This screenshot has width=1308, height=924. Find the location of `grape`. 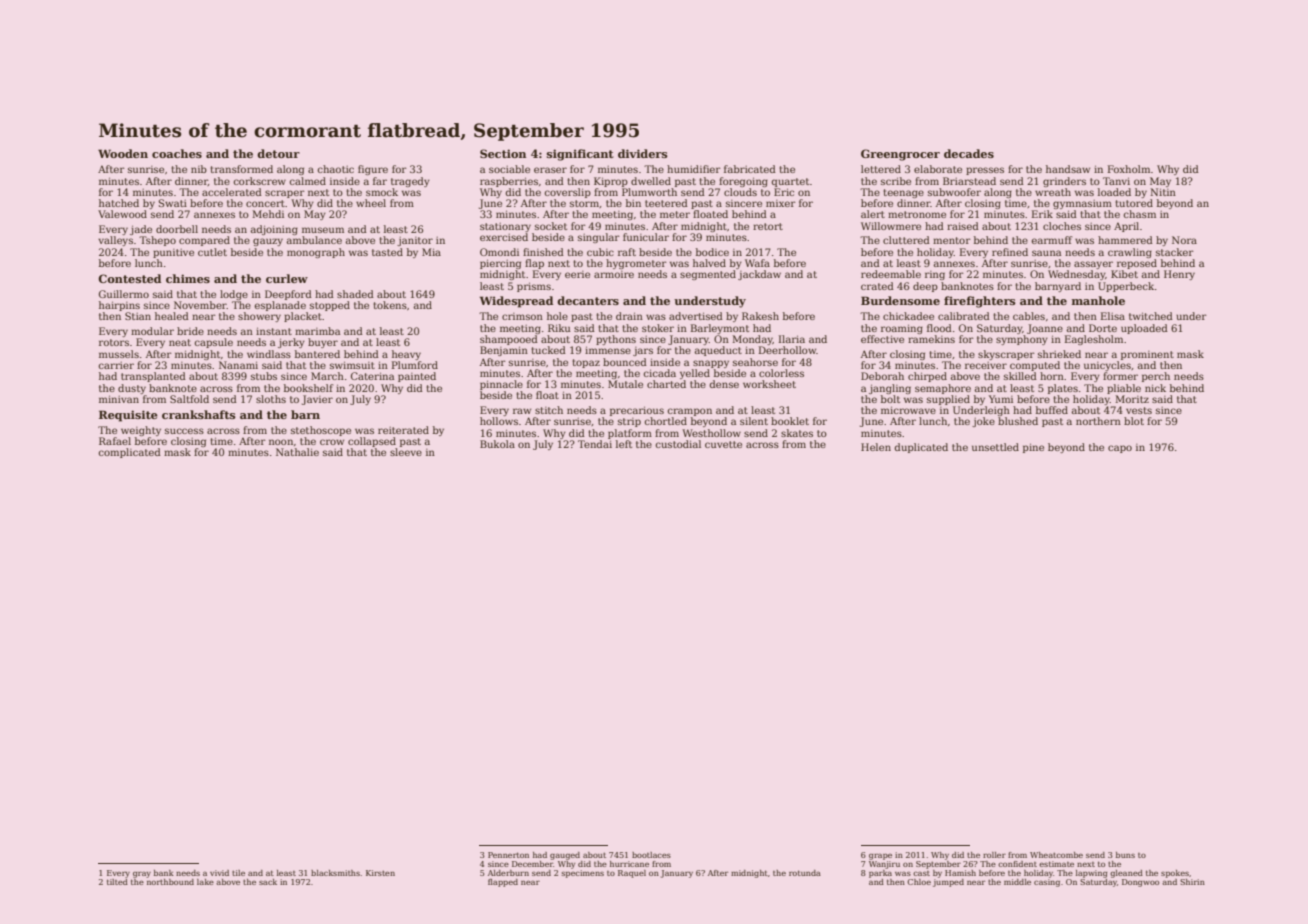

grape is located at coordinates (880, 857).
